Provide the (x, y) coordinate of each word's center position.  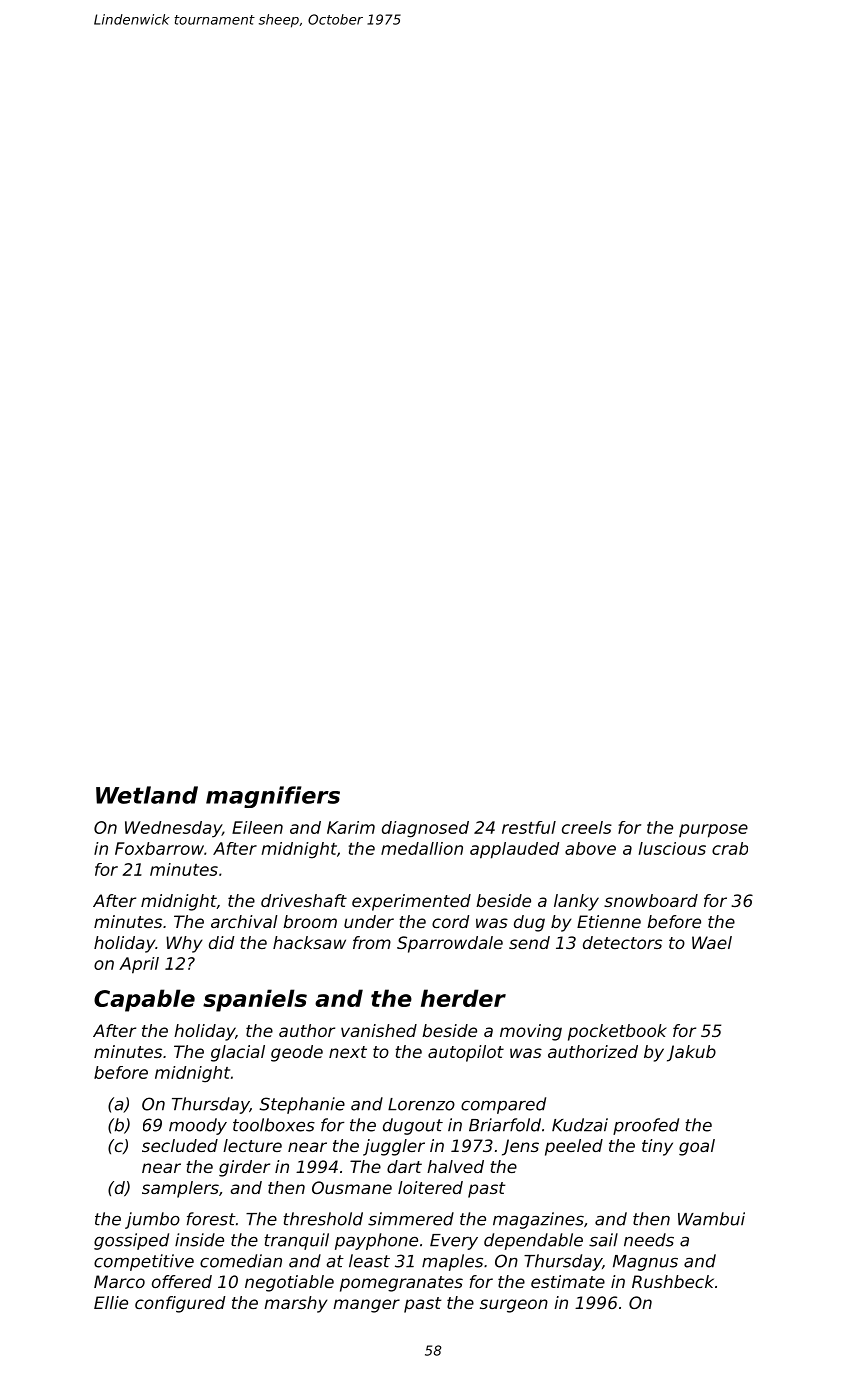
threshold (323, 1219)
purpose (713, 831)
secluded (180, 1145)
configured (180, 1304)
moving (531, 1032)
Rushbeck (673, 1281)
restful (529, 827)
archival (244, 921)
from (372, 942)
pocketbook (617, 1032)
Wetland (147, 795)
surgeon (514, 1306)
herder (463, 998)
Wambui (711, 1219)
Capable (144, 1000)
